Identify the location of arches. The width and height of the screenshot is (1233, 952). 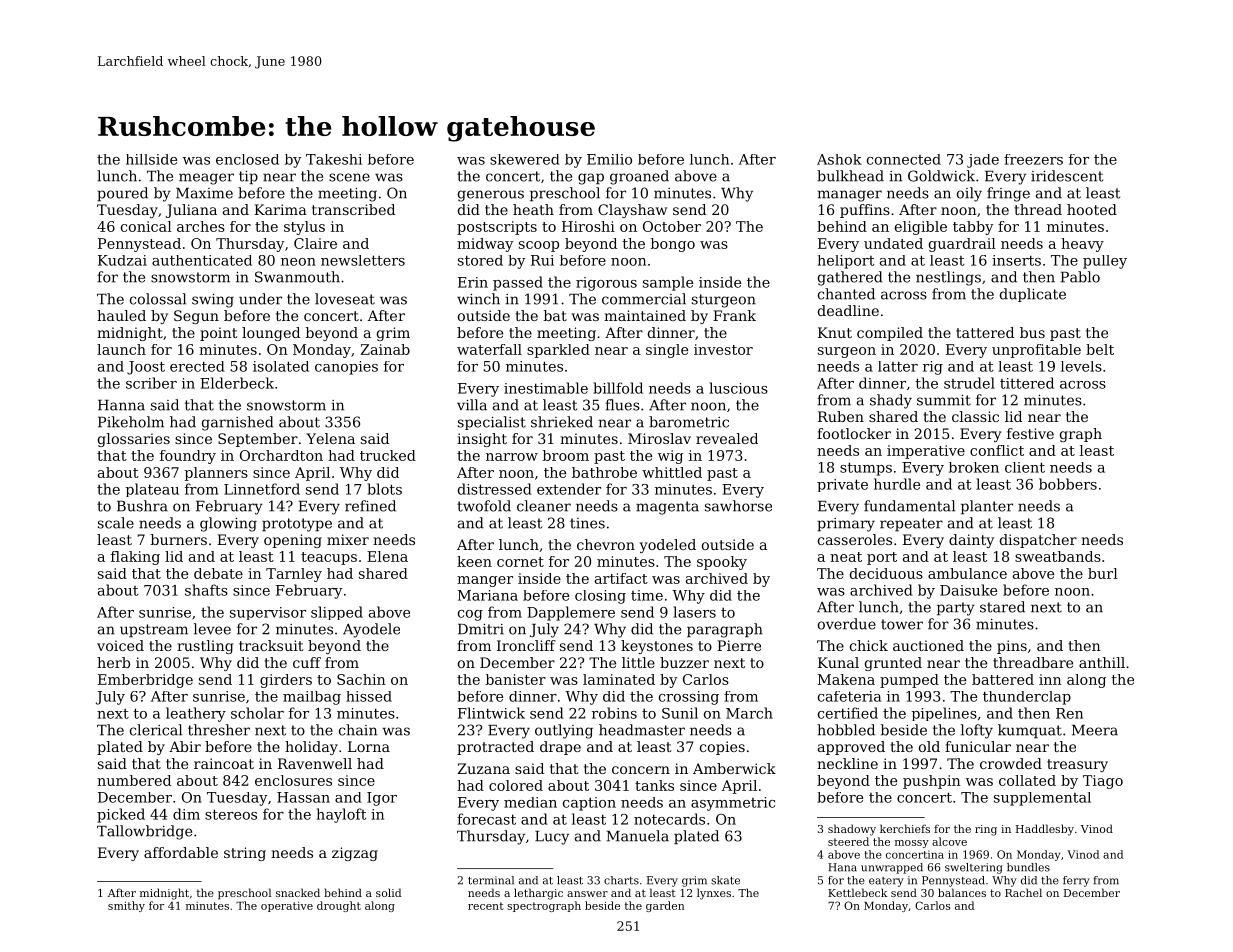
(201, 226).
